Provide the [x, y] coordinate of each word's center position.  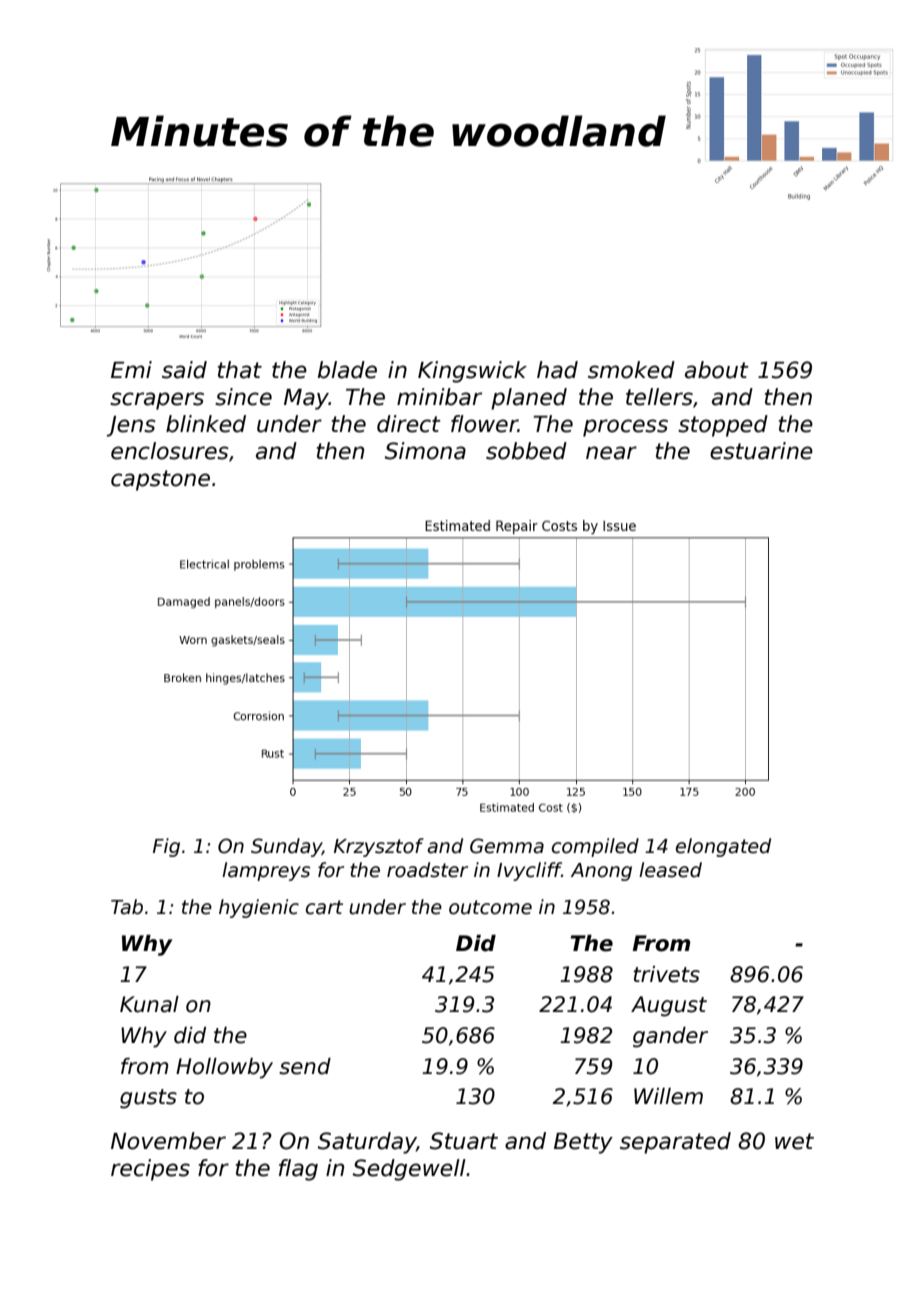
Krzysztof [379, 847]
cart [324, 907]
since [243, 397]
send [305, 1066]
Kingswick [472, 372]
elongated [723, 847]
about [717, 370]
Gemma [507, 846]
